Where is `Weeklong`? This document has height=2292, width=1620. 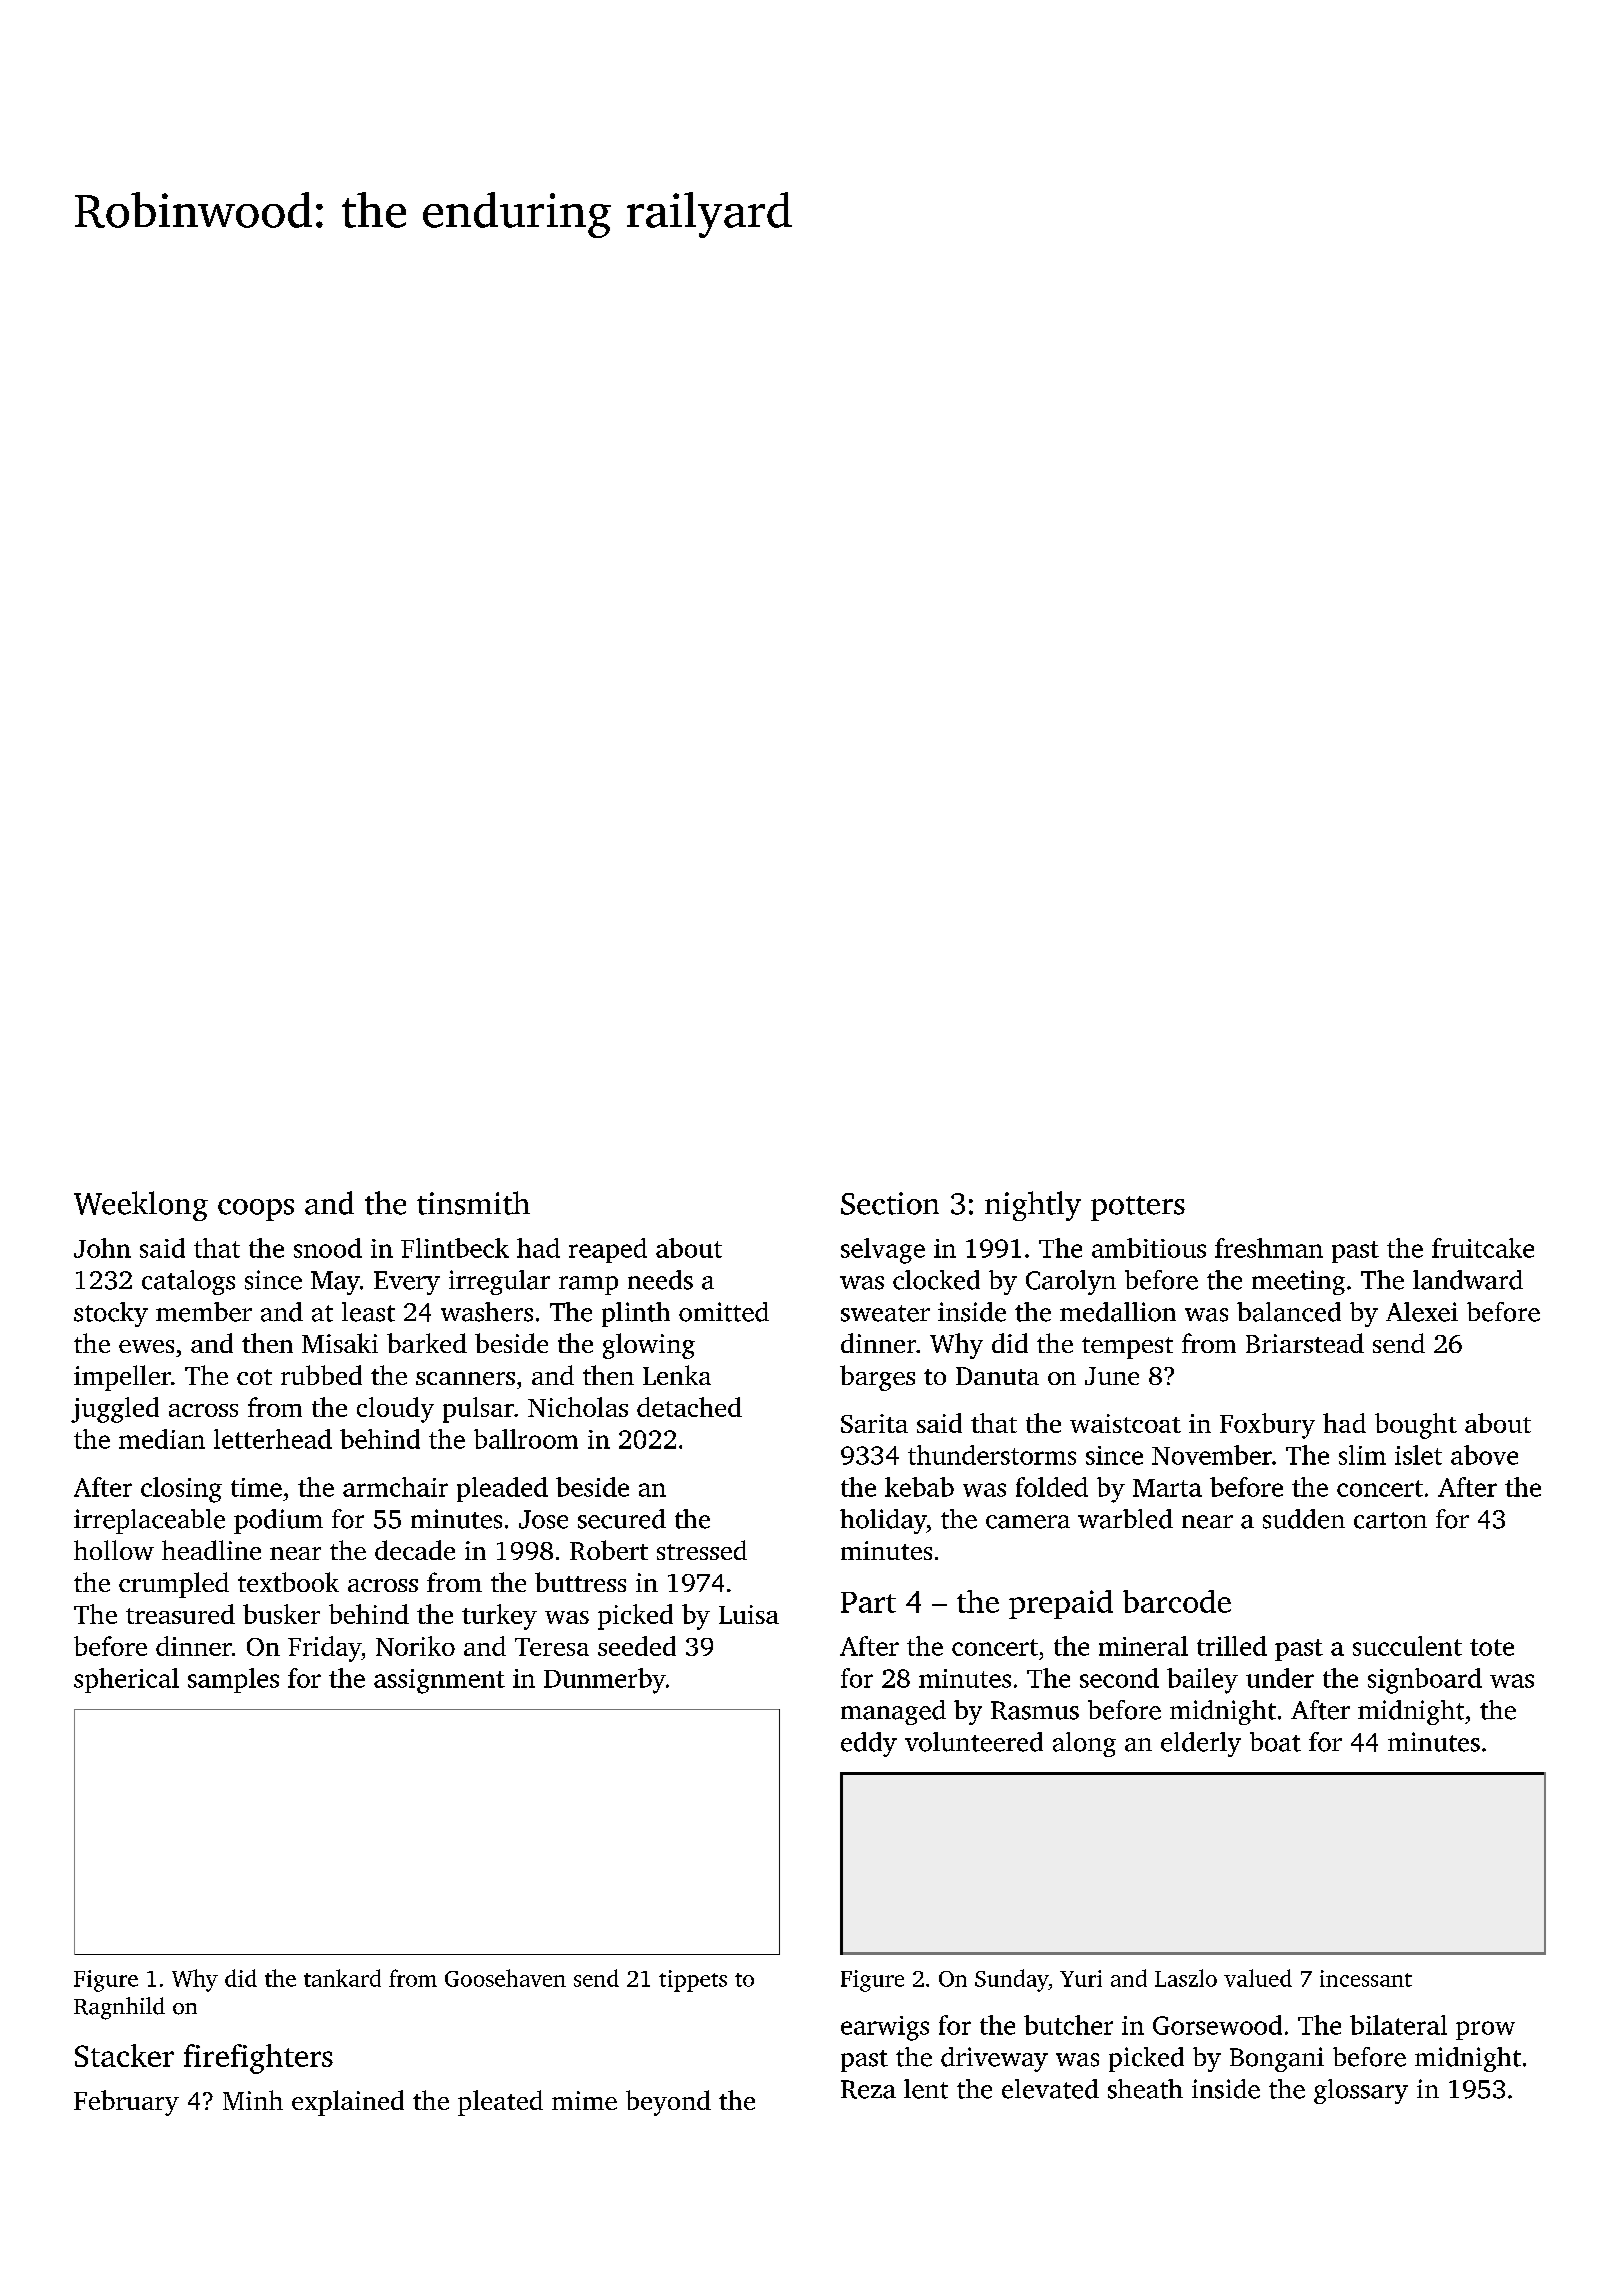 Weeklong is located at coordinates (141, 1206).
